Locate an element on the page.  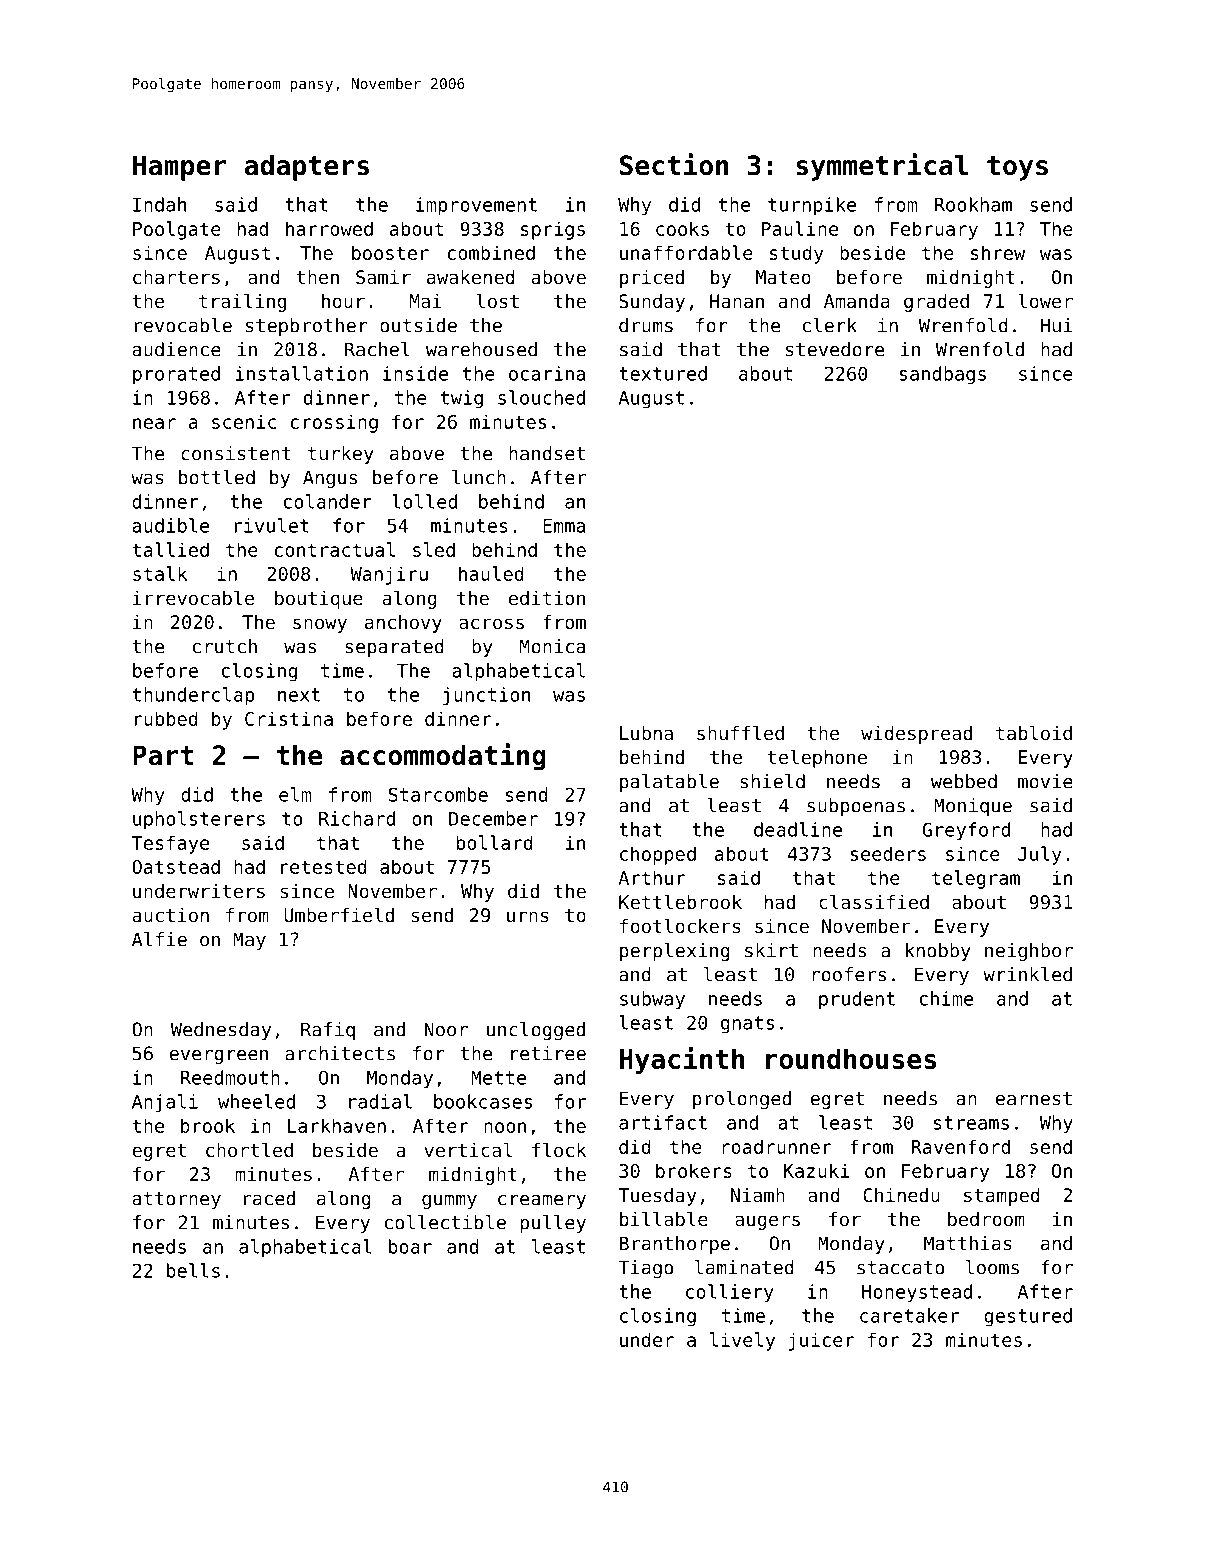
Anjali is located at coordinates (165, 1103).
